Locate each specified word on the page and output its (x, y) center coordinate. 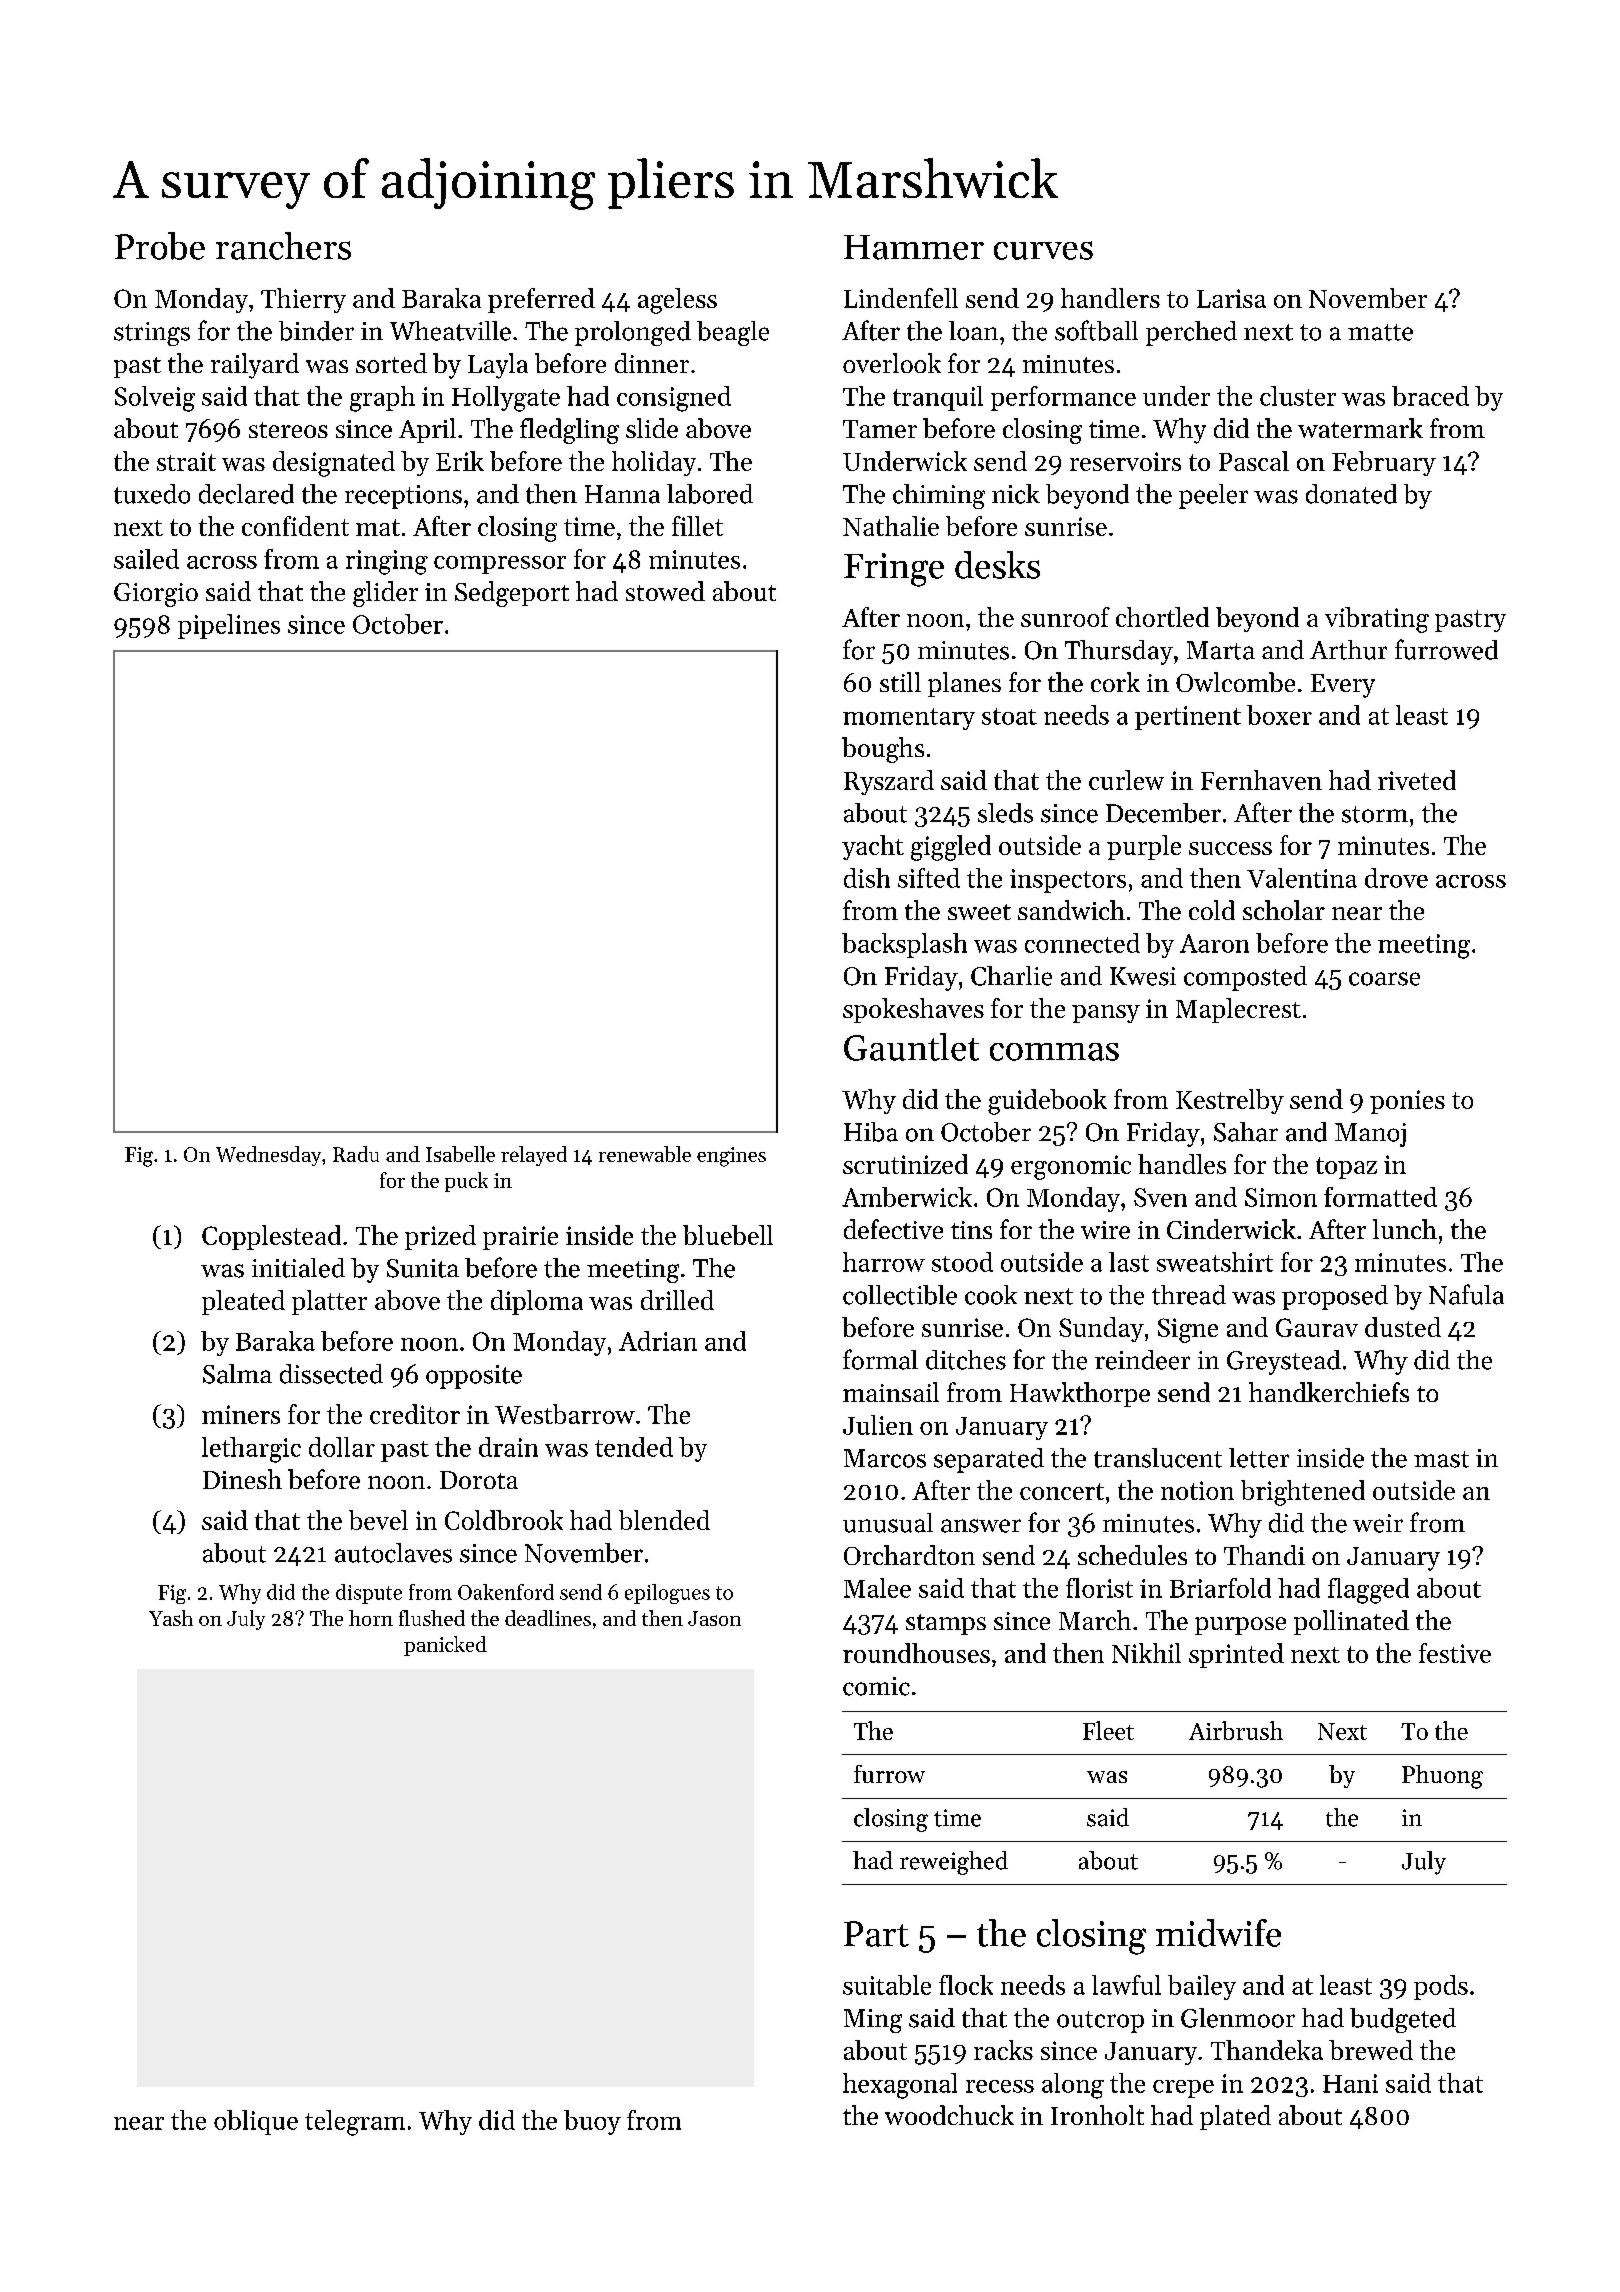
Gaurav (1317, 1327)
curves (1043, 250)
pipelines (229, 626)
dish (867, 878)
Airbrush (1236, 1730)
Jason (714, 1618)
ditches (966, 1360)
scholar (1284, 910)
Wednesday (268, 1156)
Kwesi (1143, 976)
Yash (171, 1618)
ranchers (283, 246)
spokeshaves (913, 1010)
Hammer (914, 247)
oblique (256, 2122)
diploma (537, 1302)
